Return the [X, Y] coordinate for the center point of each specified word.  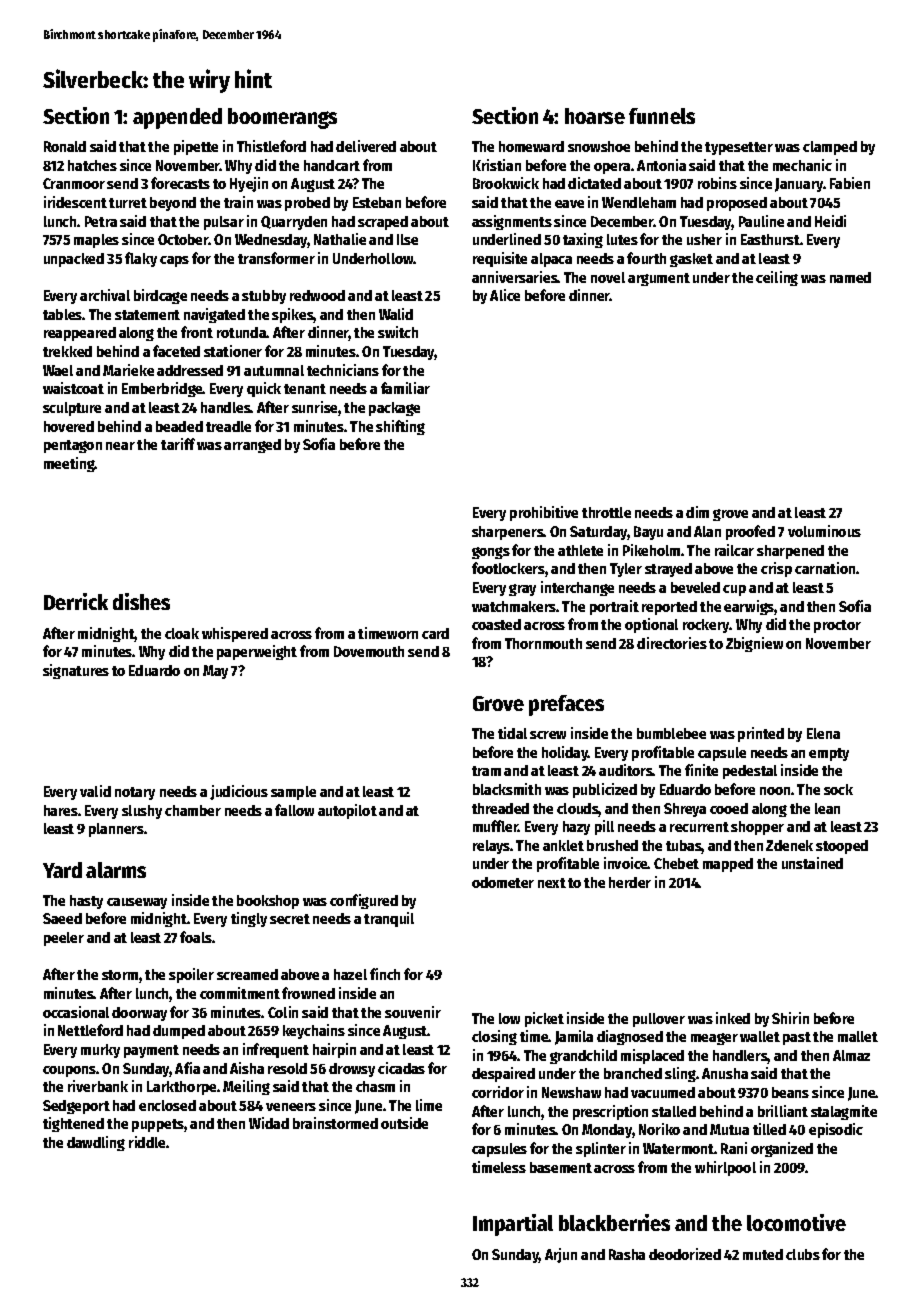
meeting [69, 464]
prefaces [566, 705]
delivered [366, 146]
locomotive [796, 1222]
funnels [662, 116]
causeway [137, 903]
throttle [606, 512]
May [215, 672]
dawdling [96, 1143]
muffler [496, 826]
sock [838, 789]
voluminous [824, 531]
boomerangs [282, 118]
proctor [837, 626]
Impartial [513, 1225]
